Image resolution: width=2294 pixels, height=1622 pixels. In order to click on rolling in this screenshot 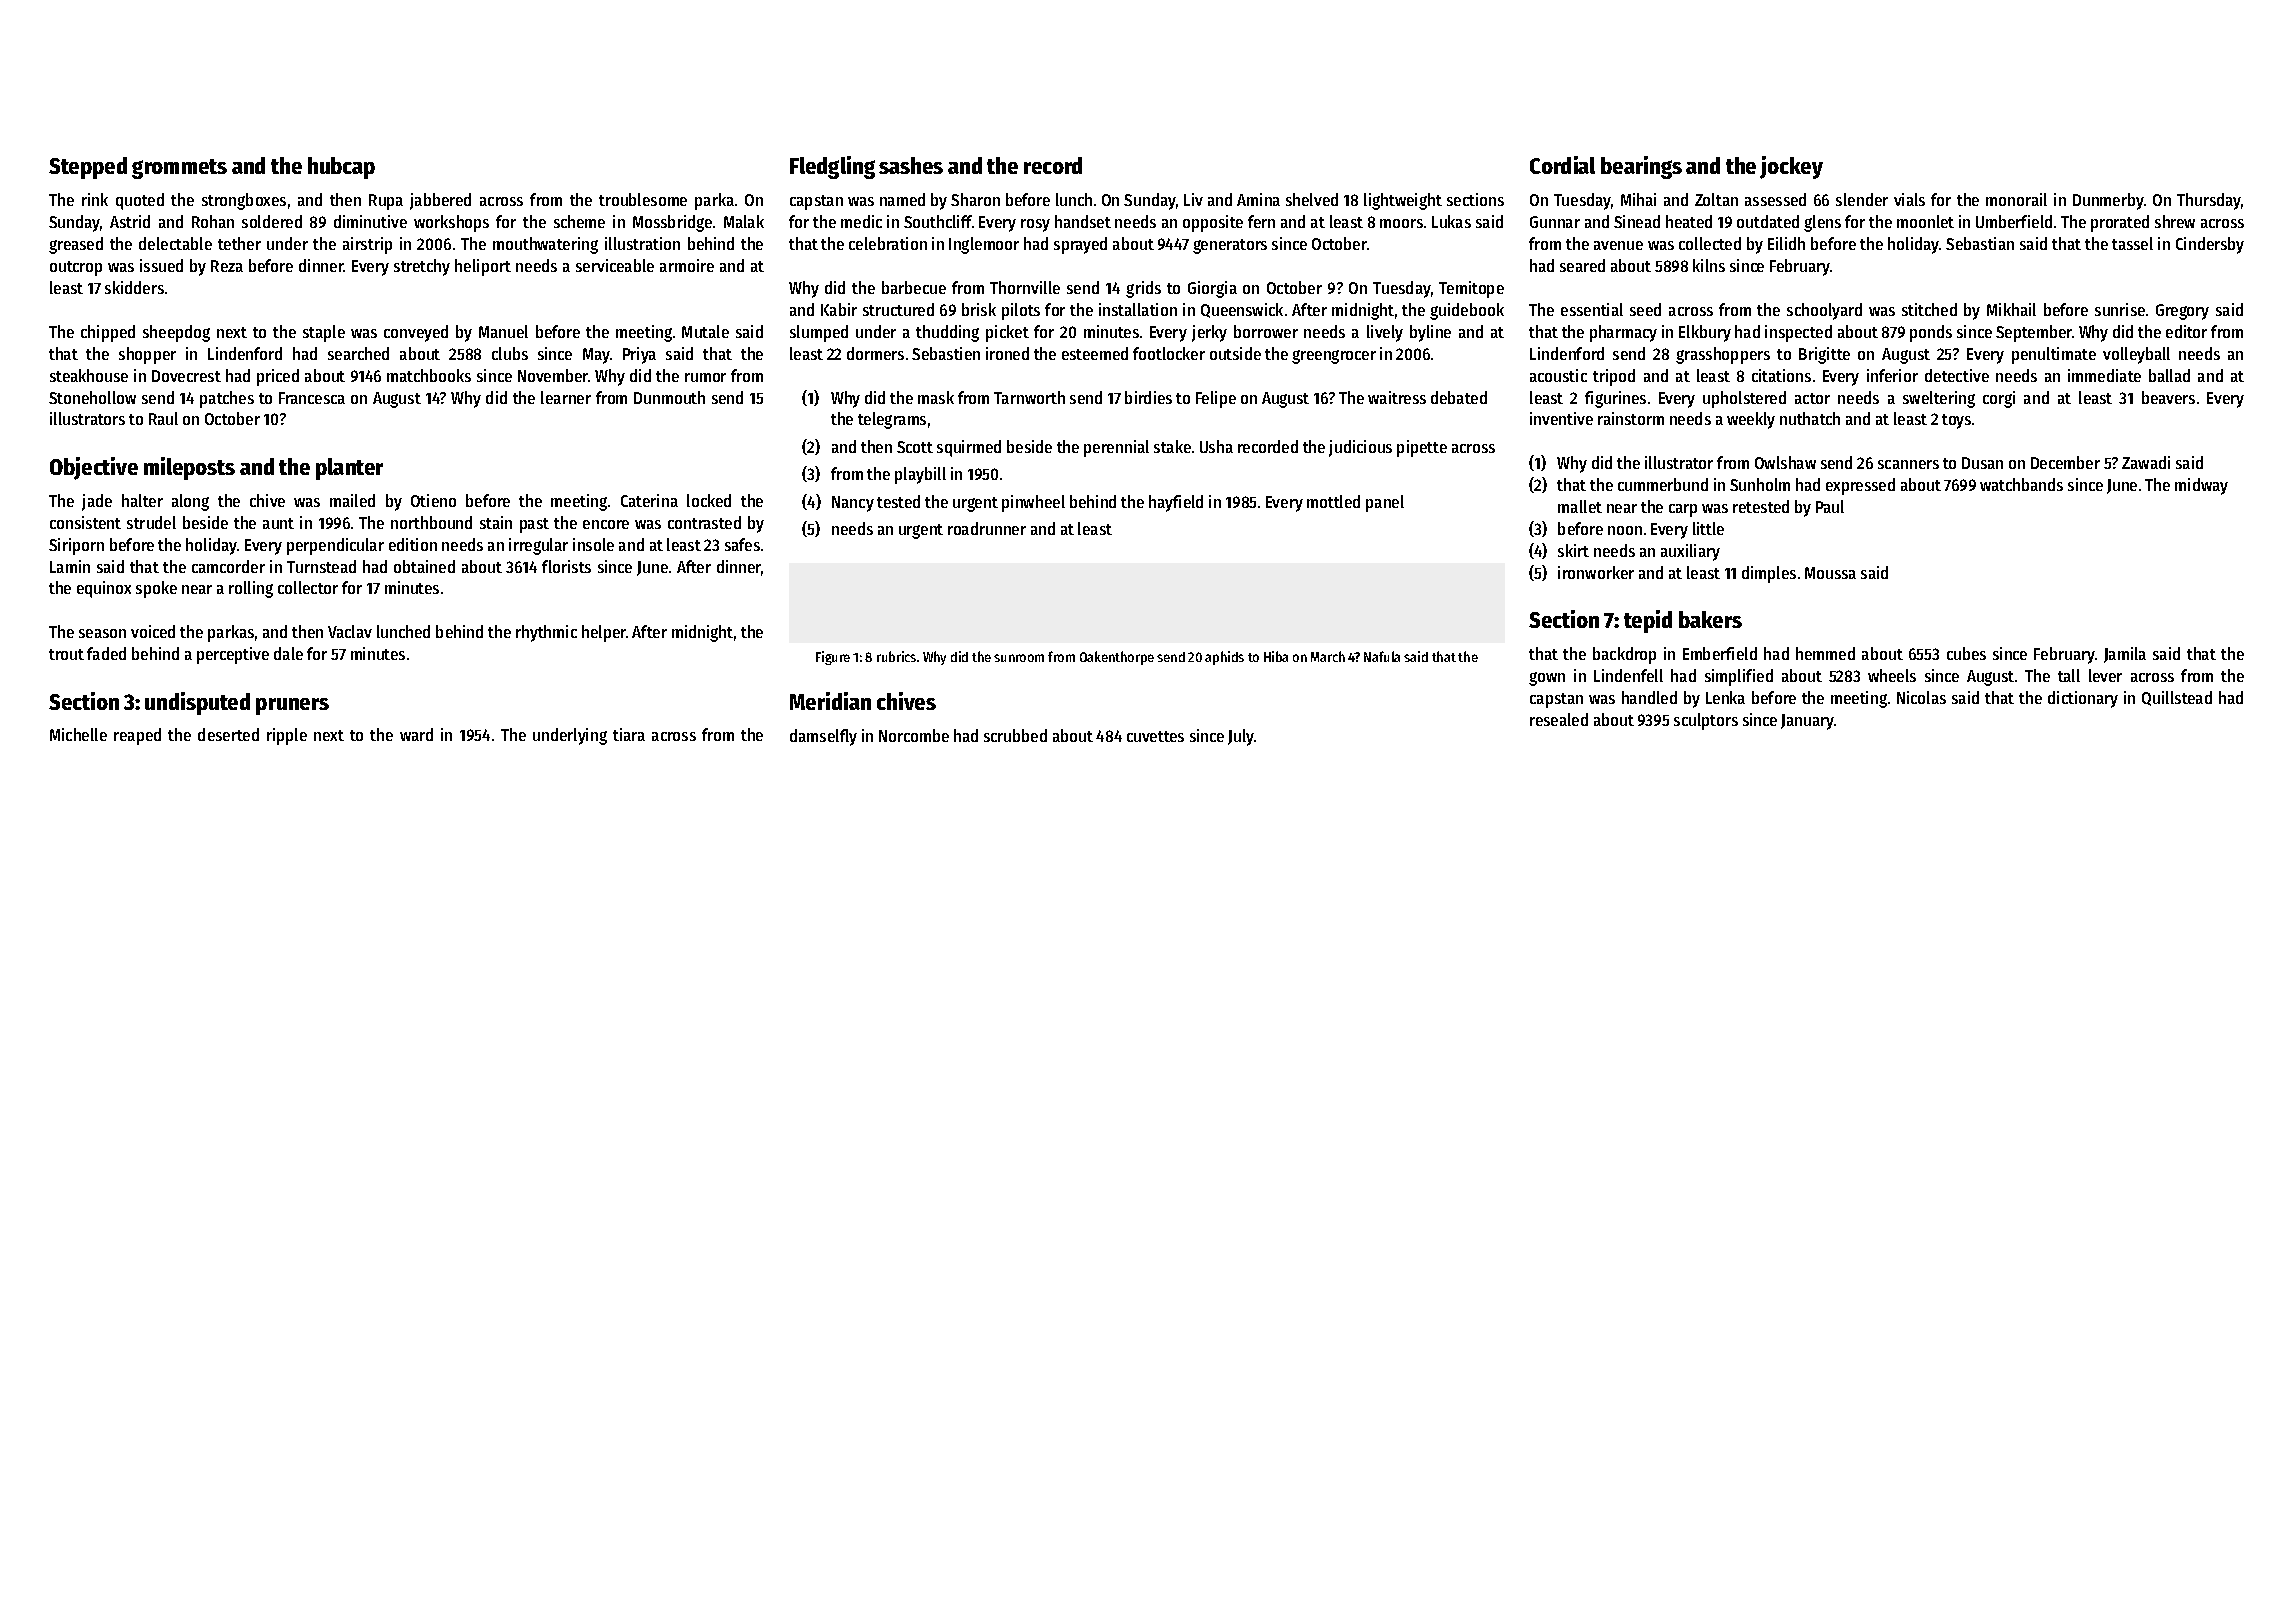, I will do `click(251, 589)`.
